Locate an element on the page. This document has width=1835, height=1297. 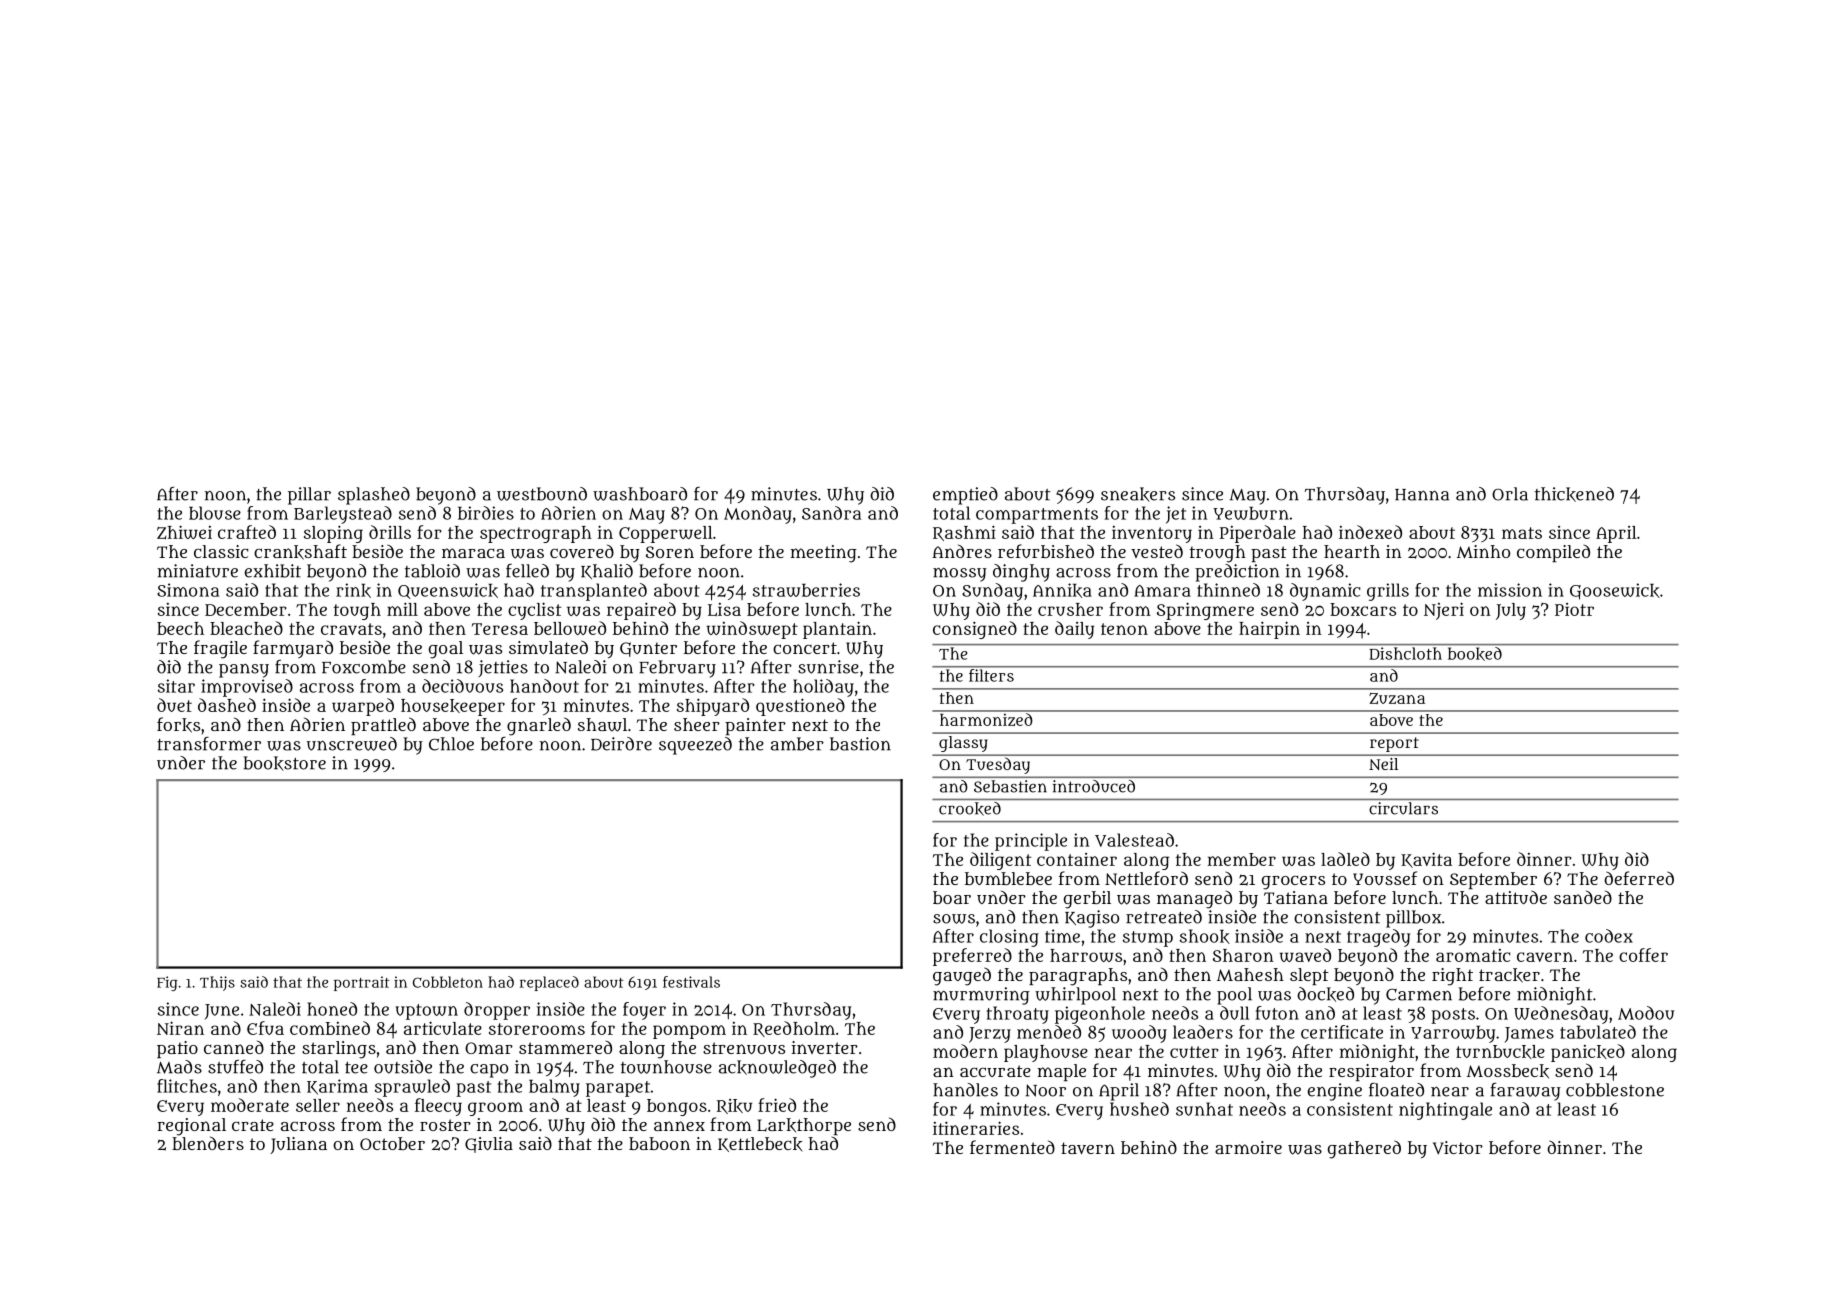
Valestead is located at coordinates (1134, 840).
